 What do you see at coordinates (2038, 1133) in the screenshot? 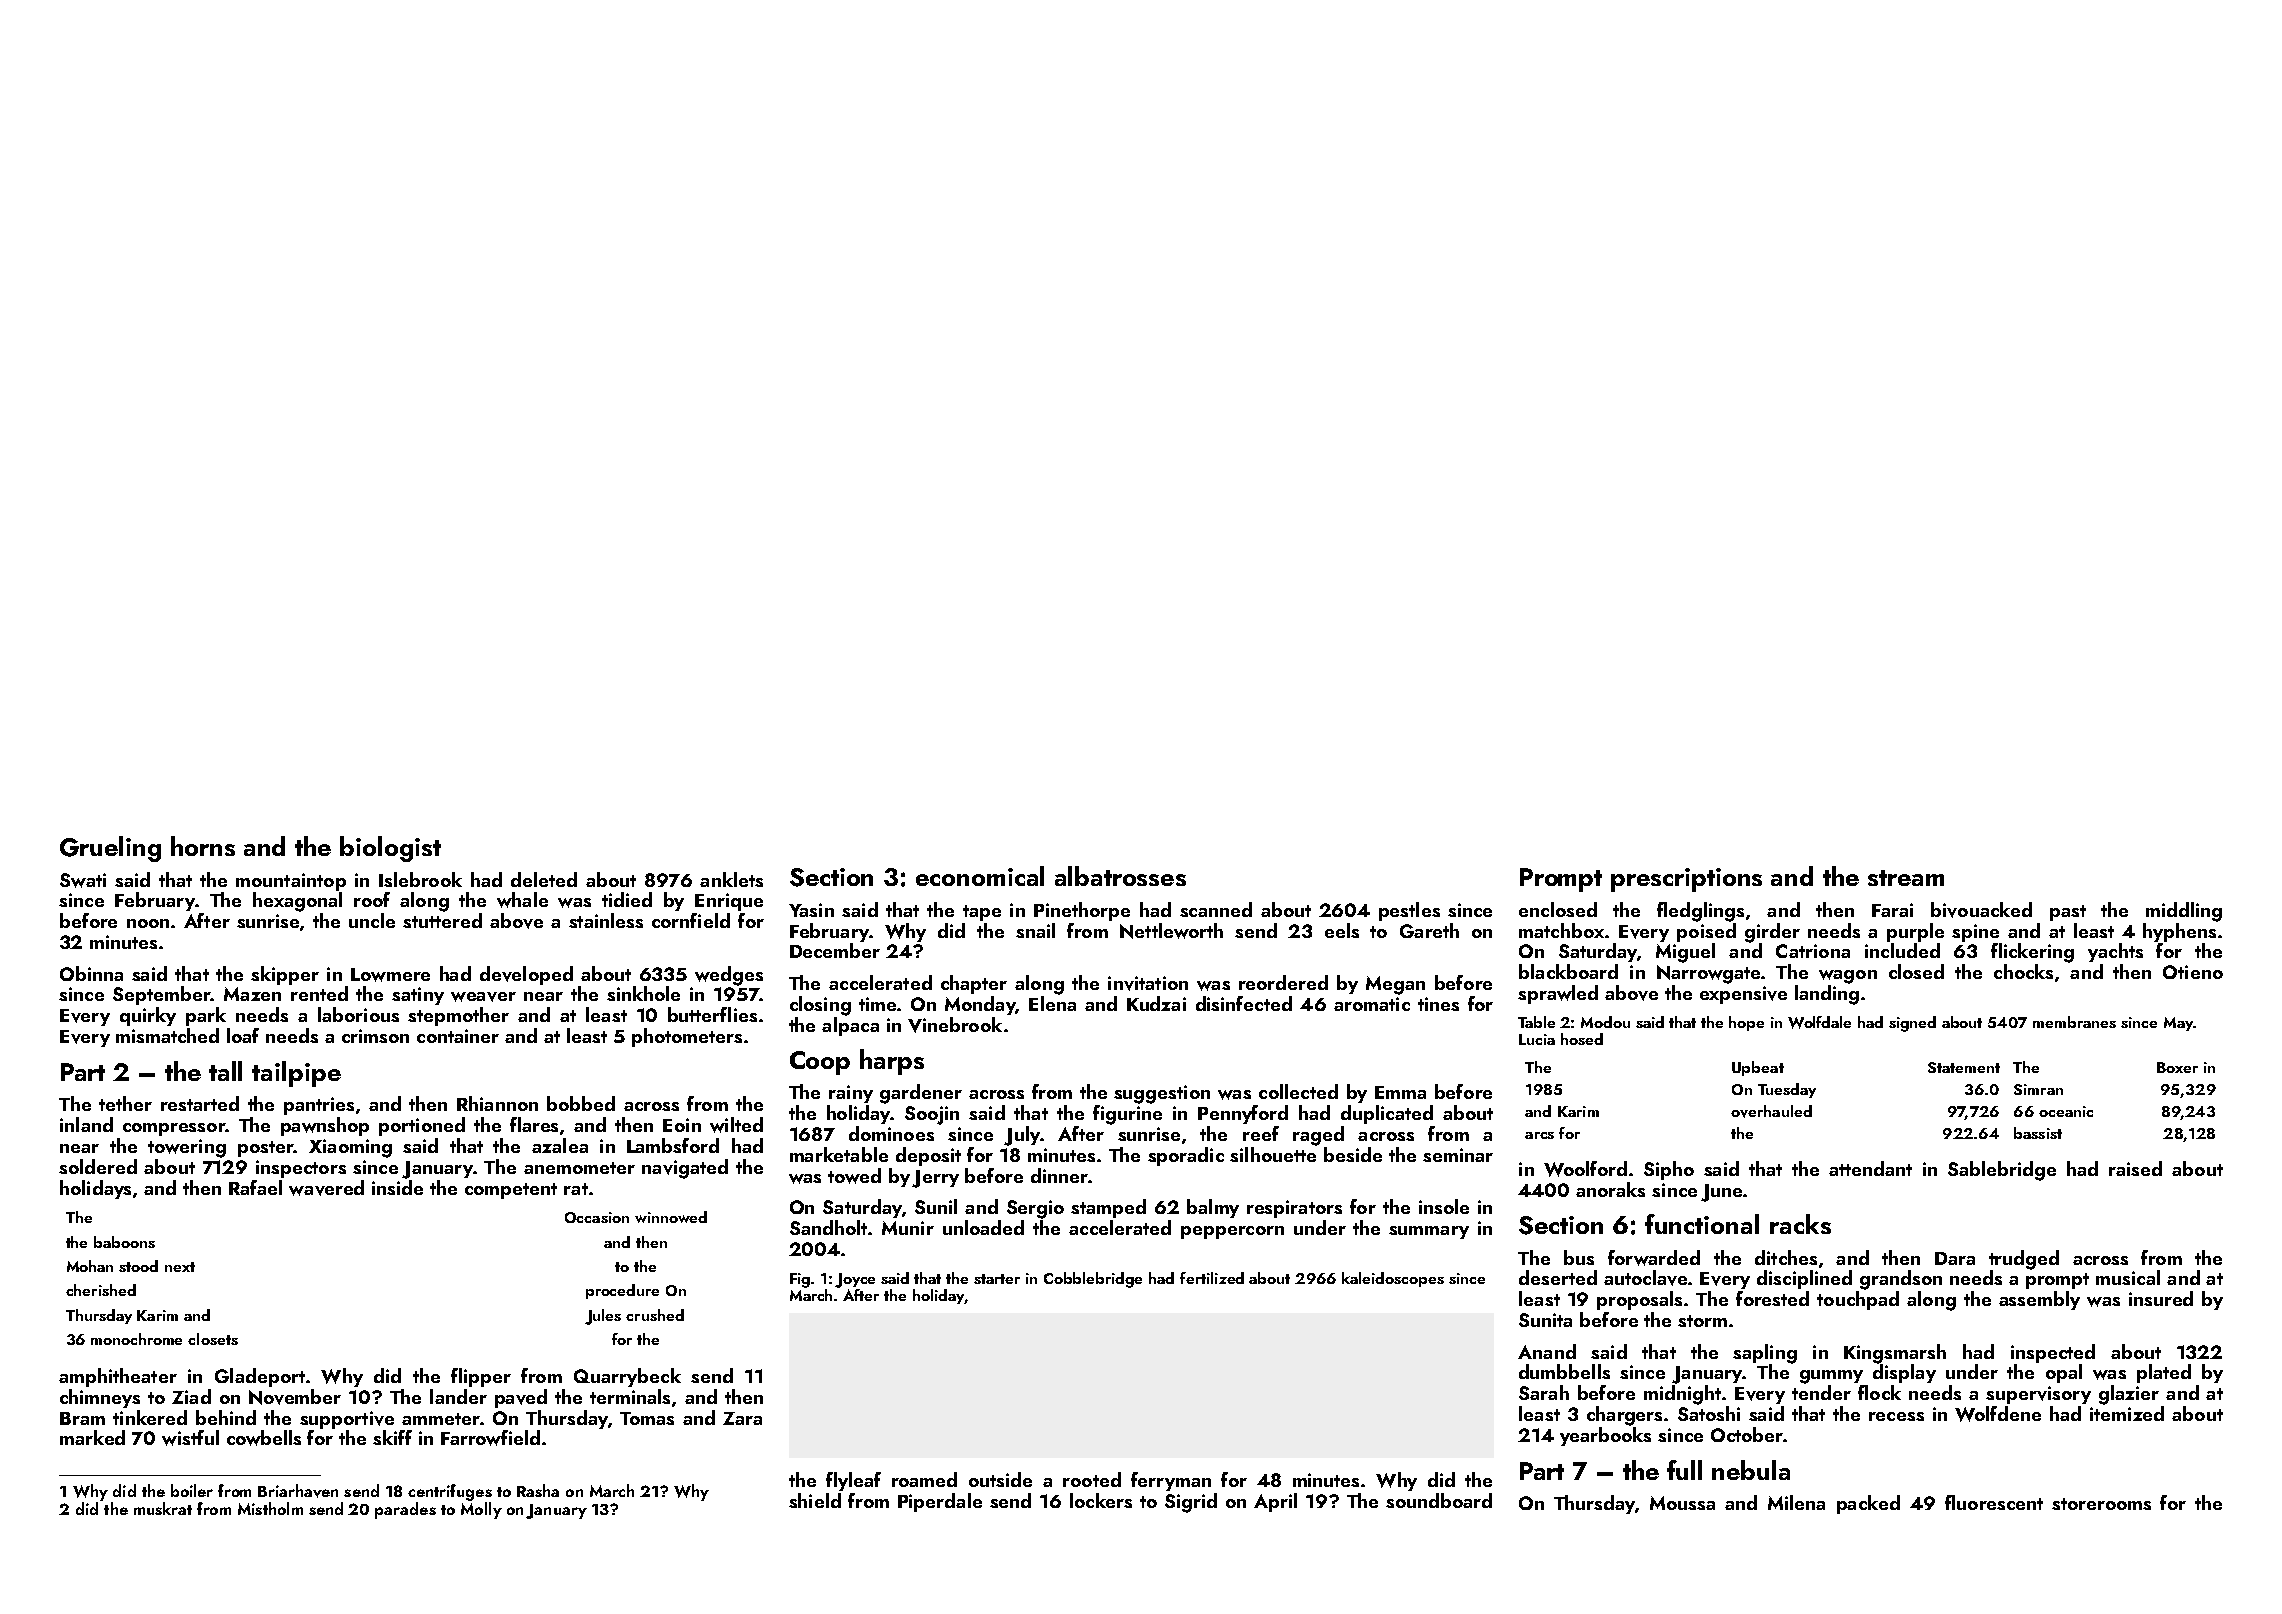
I see `bassist` at bounding box center [2038, 1133].
